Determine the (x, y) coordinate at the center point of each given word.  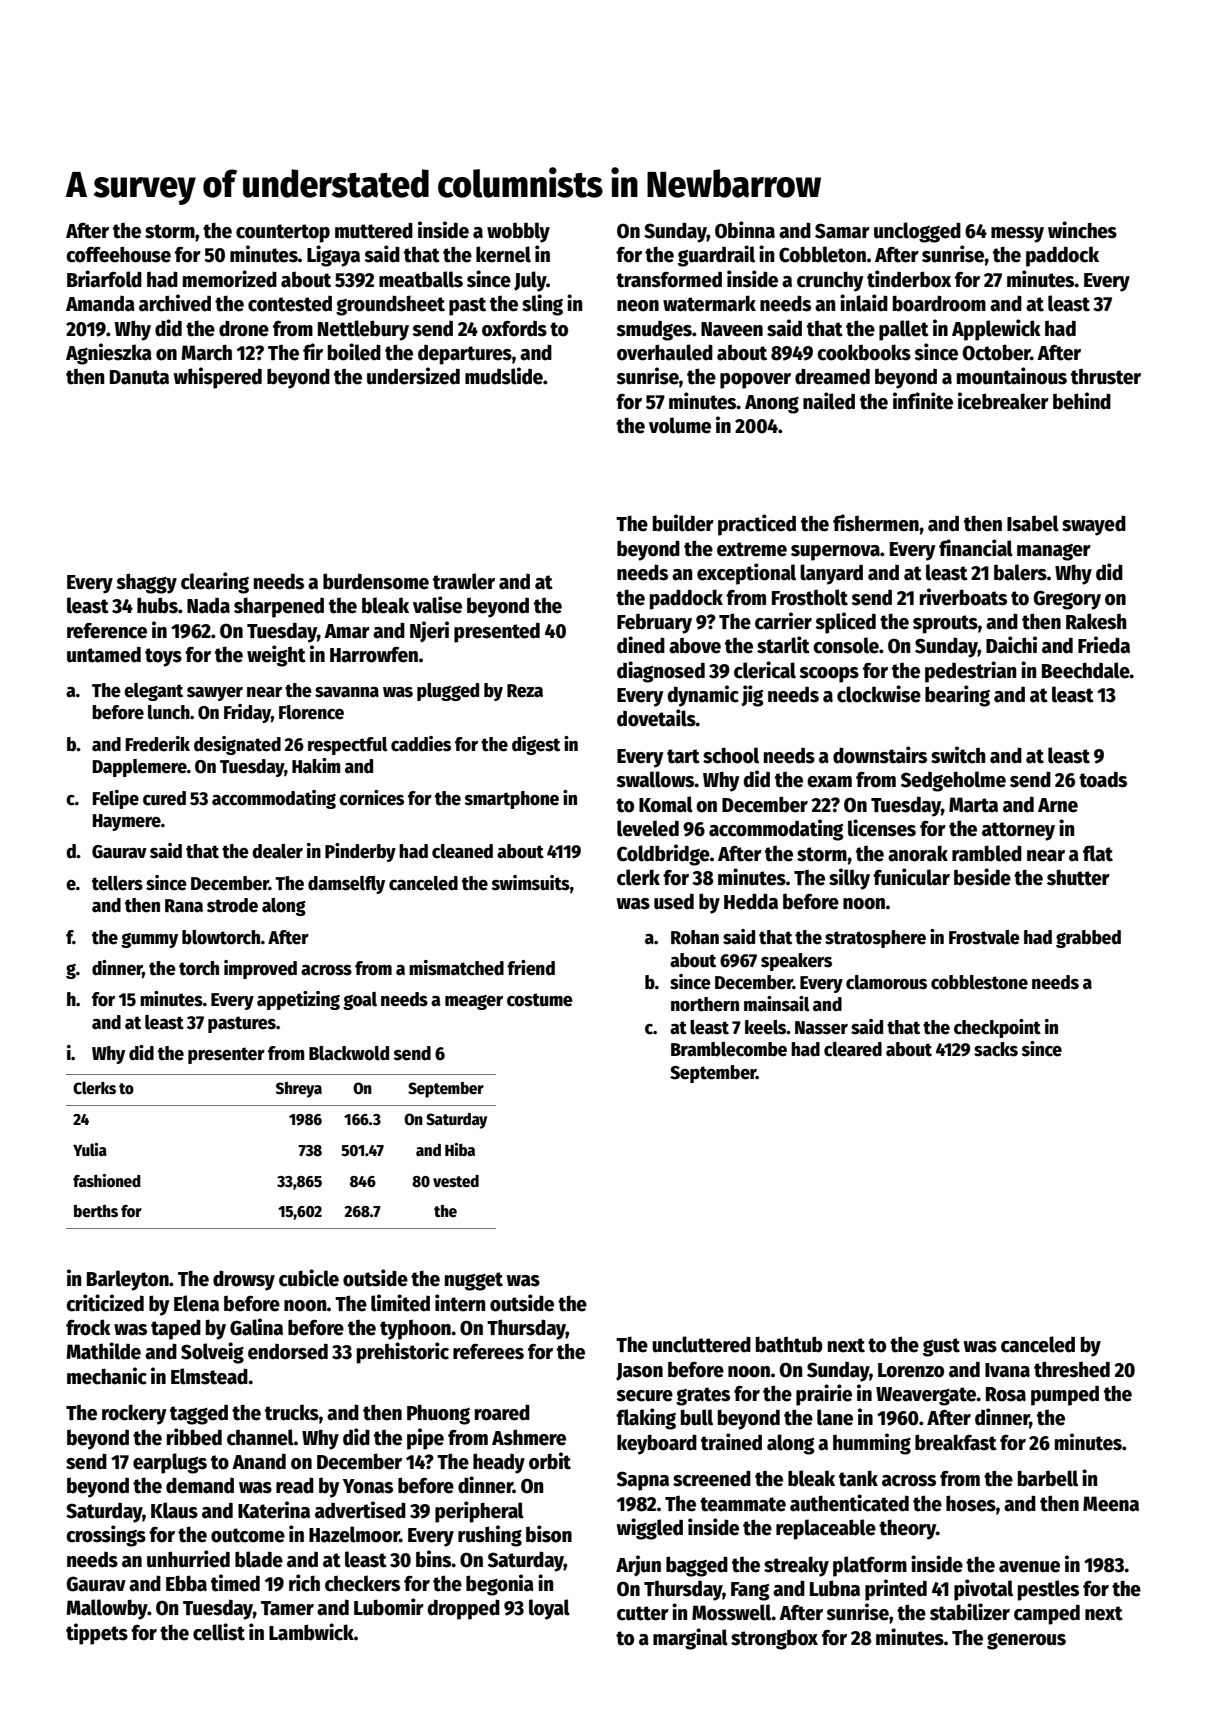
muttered (374, 230)
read (295, 1485)
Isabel (1033, 523)
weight (276, 656)
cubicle (309, 1278)
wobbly (518, 232)
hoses (971, 1503)
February (654, 624)
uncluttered (701, 1344)
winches (1082, 230)
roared (502, 1412)
